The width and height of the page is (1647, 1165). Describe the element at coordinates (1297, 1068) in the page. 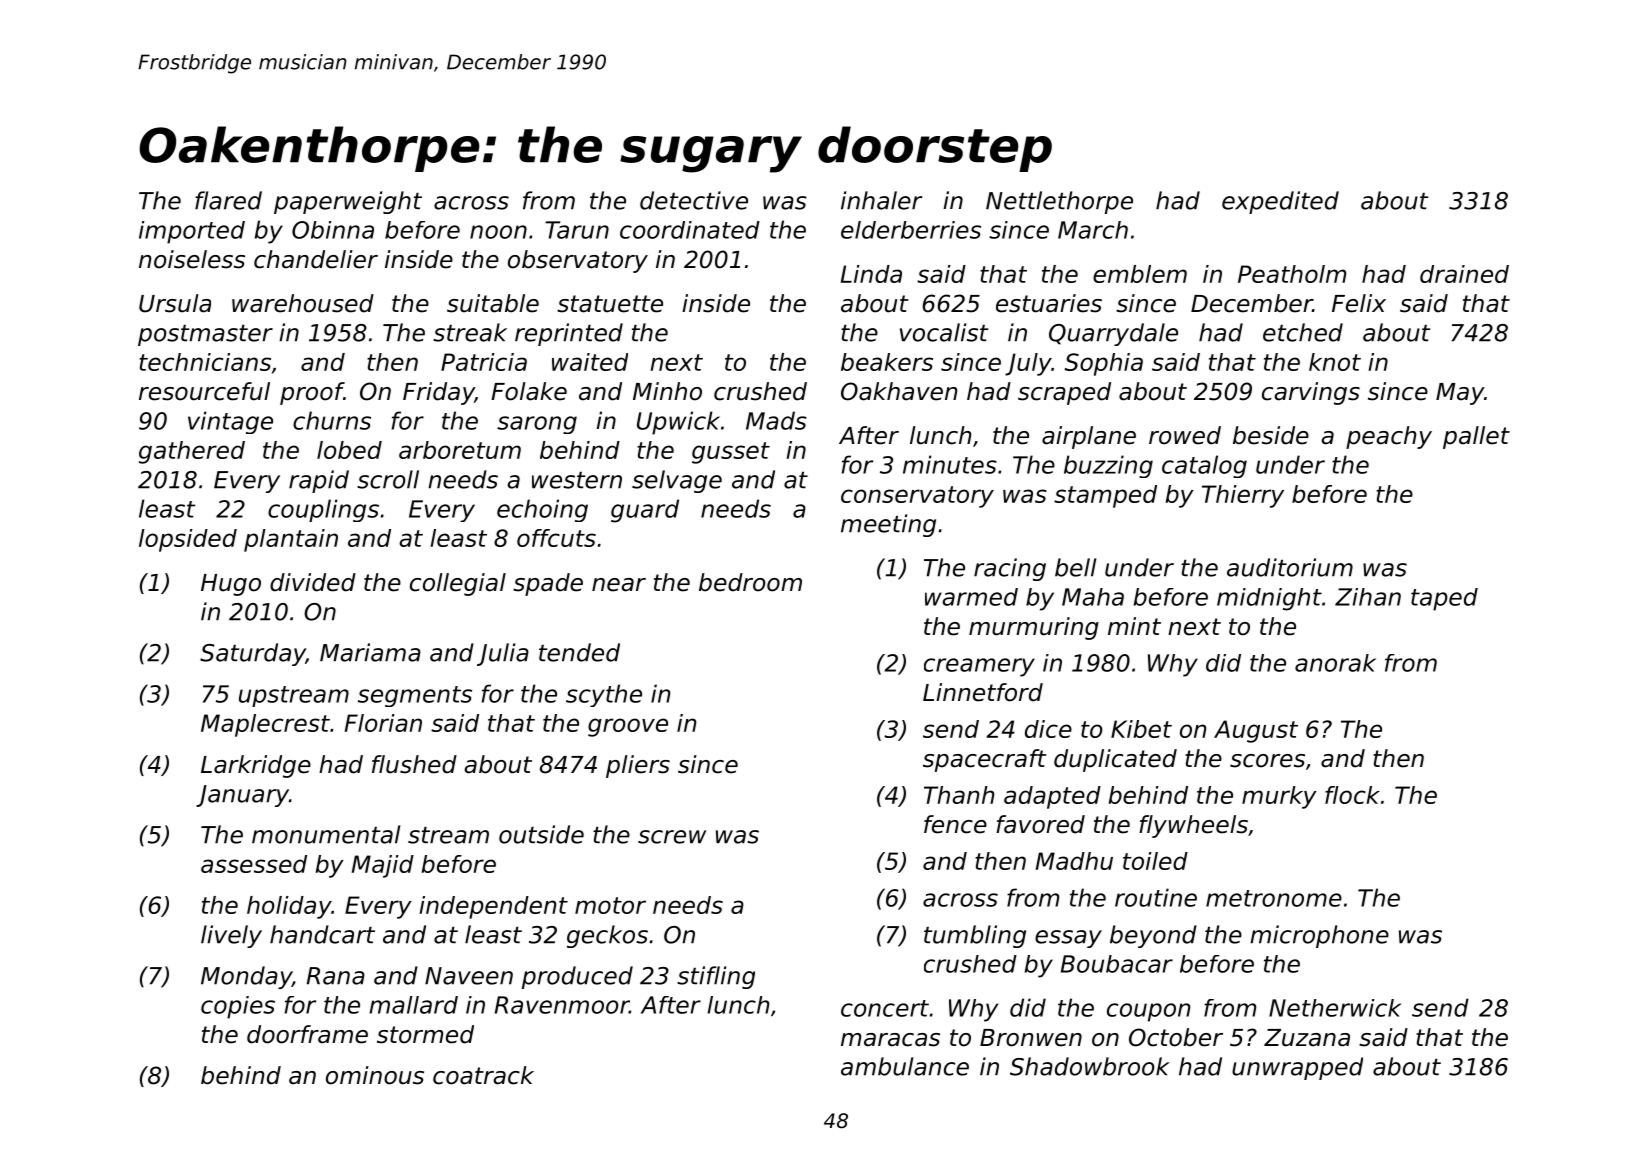

I see `unwrapped` at that location.
